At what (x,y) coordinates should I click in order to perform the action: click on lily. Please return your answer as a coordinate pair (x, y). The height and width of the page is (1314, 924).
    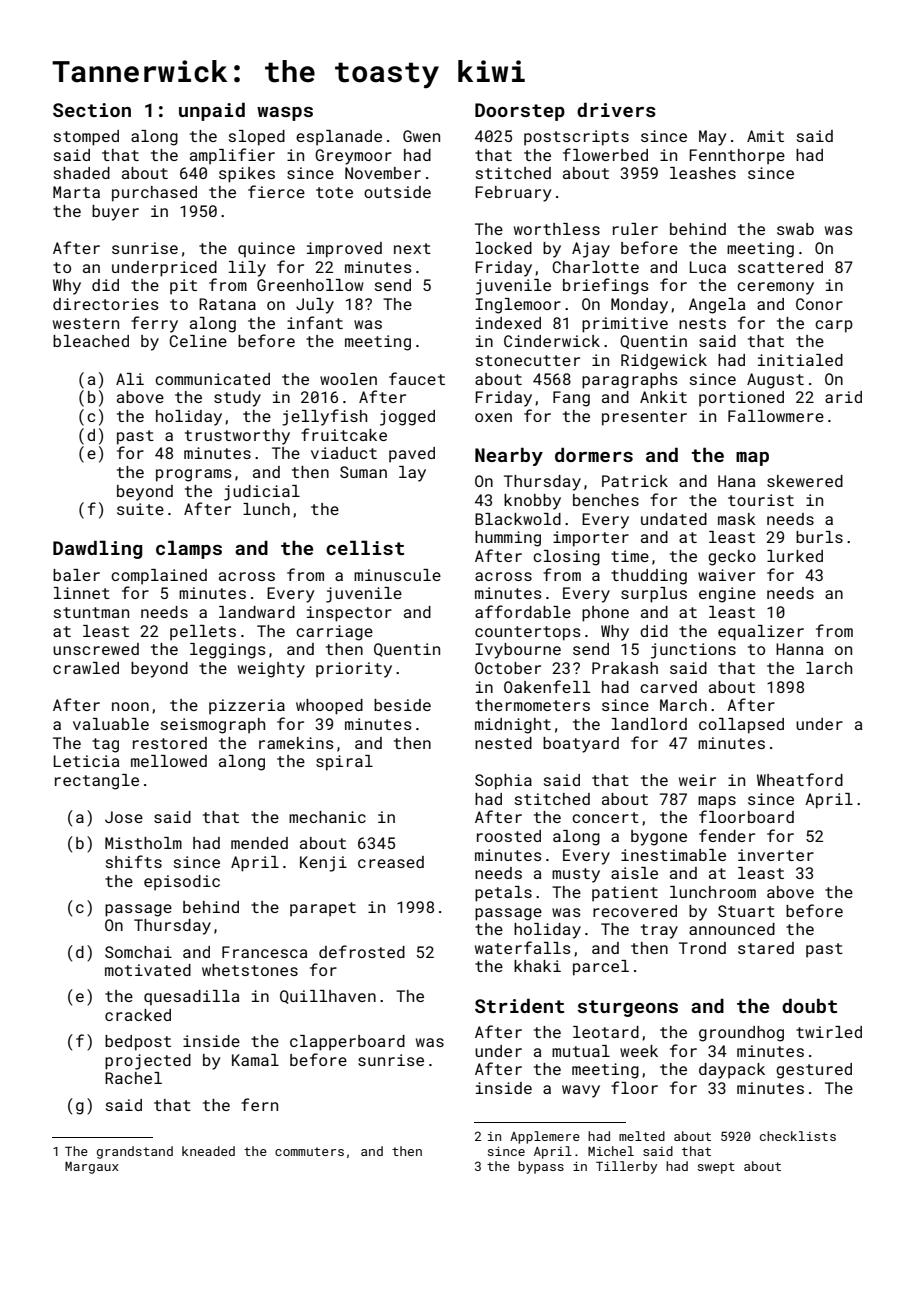
    Looking at the image, I should click on (247, 269).
